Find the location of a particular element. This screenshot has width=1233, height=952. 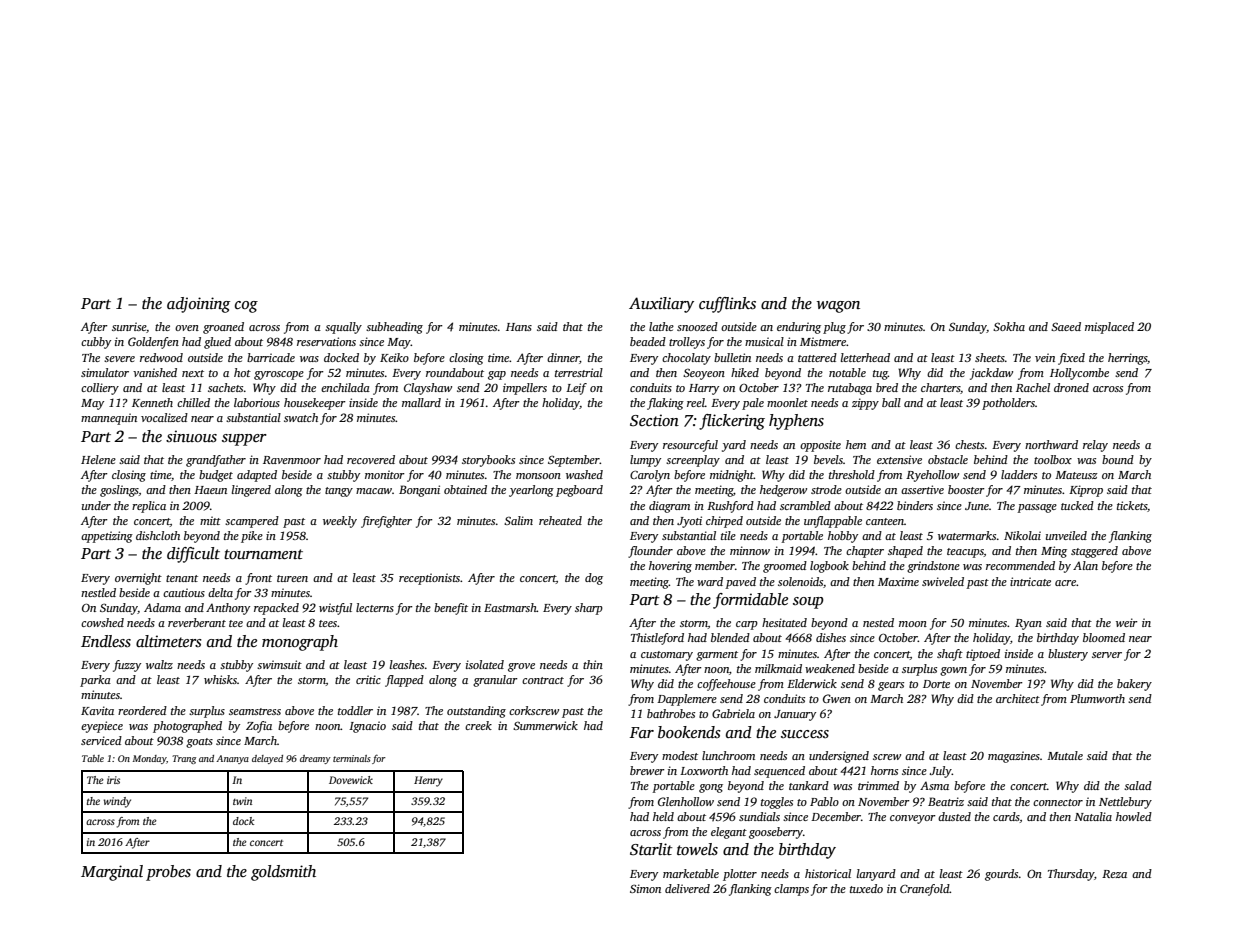

misplaced is located at coordinates (1109, 328).
